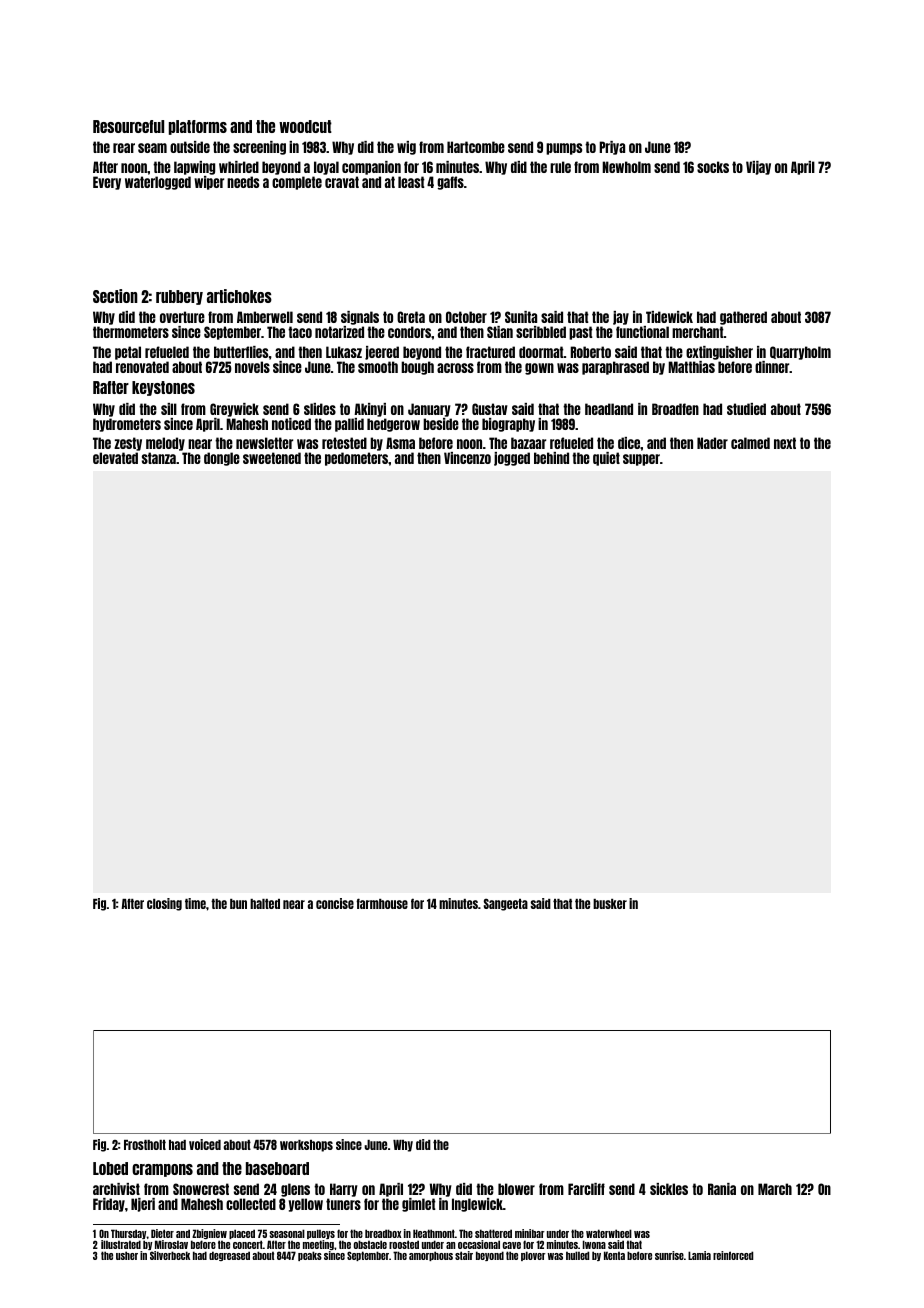 This image has width=924, height=1308. I want to click on supper, so click(641, 460).
